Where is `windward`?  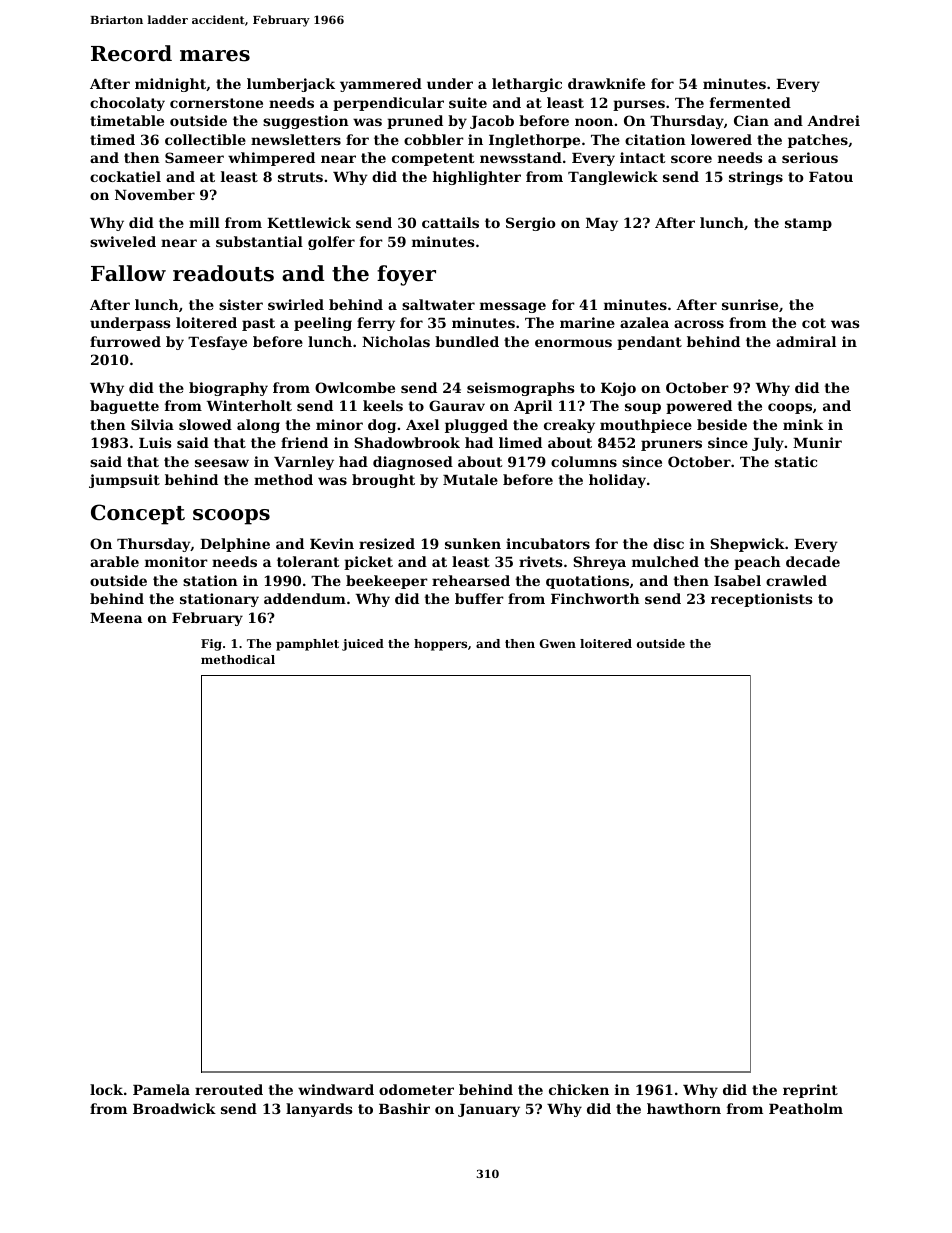
windward is located at coordinates (336, 1089).
